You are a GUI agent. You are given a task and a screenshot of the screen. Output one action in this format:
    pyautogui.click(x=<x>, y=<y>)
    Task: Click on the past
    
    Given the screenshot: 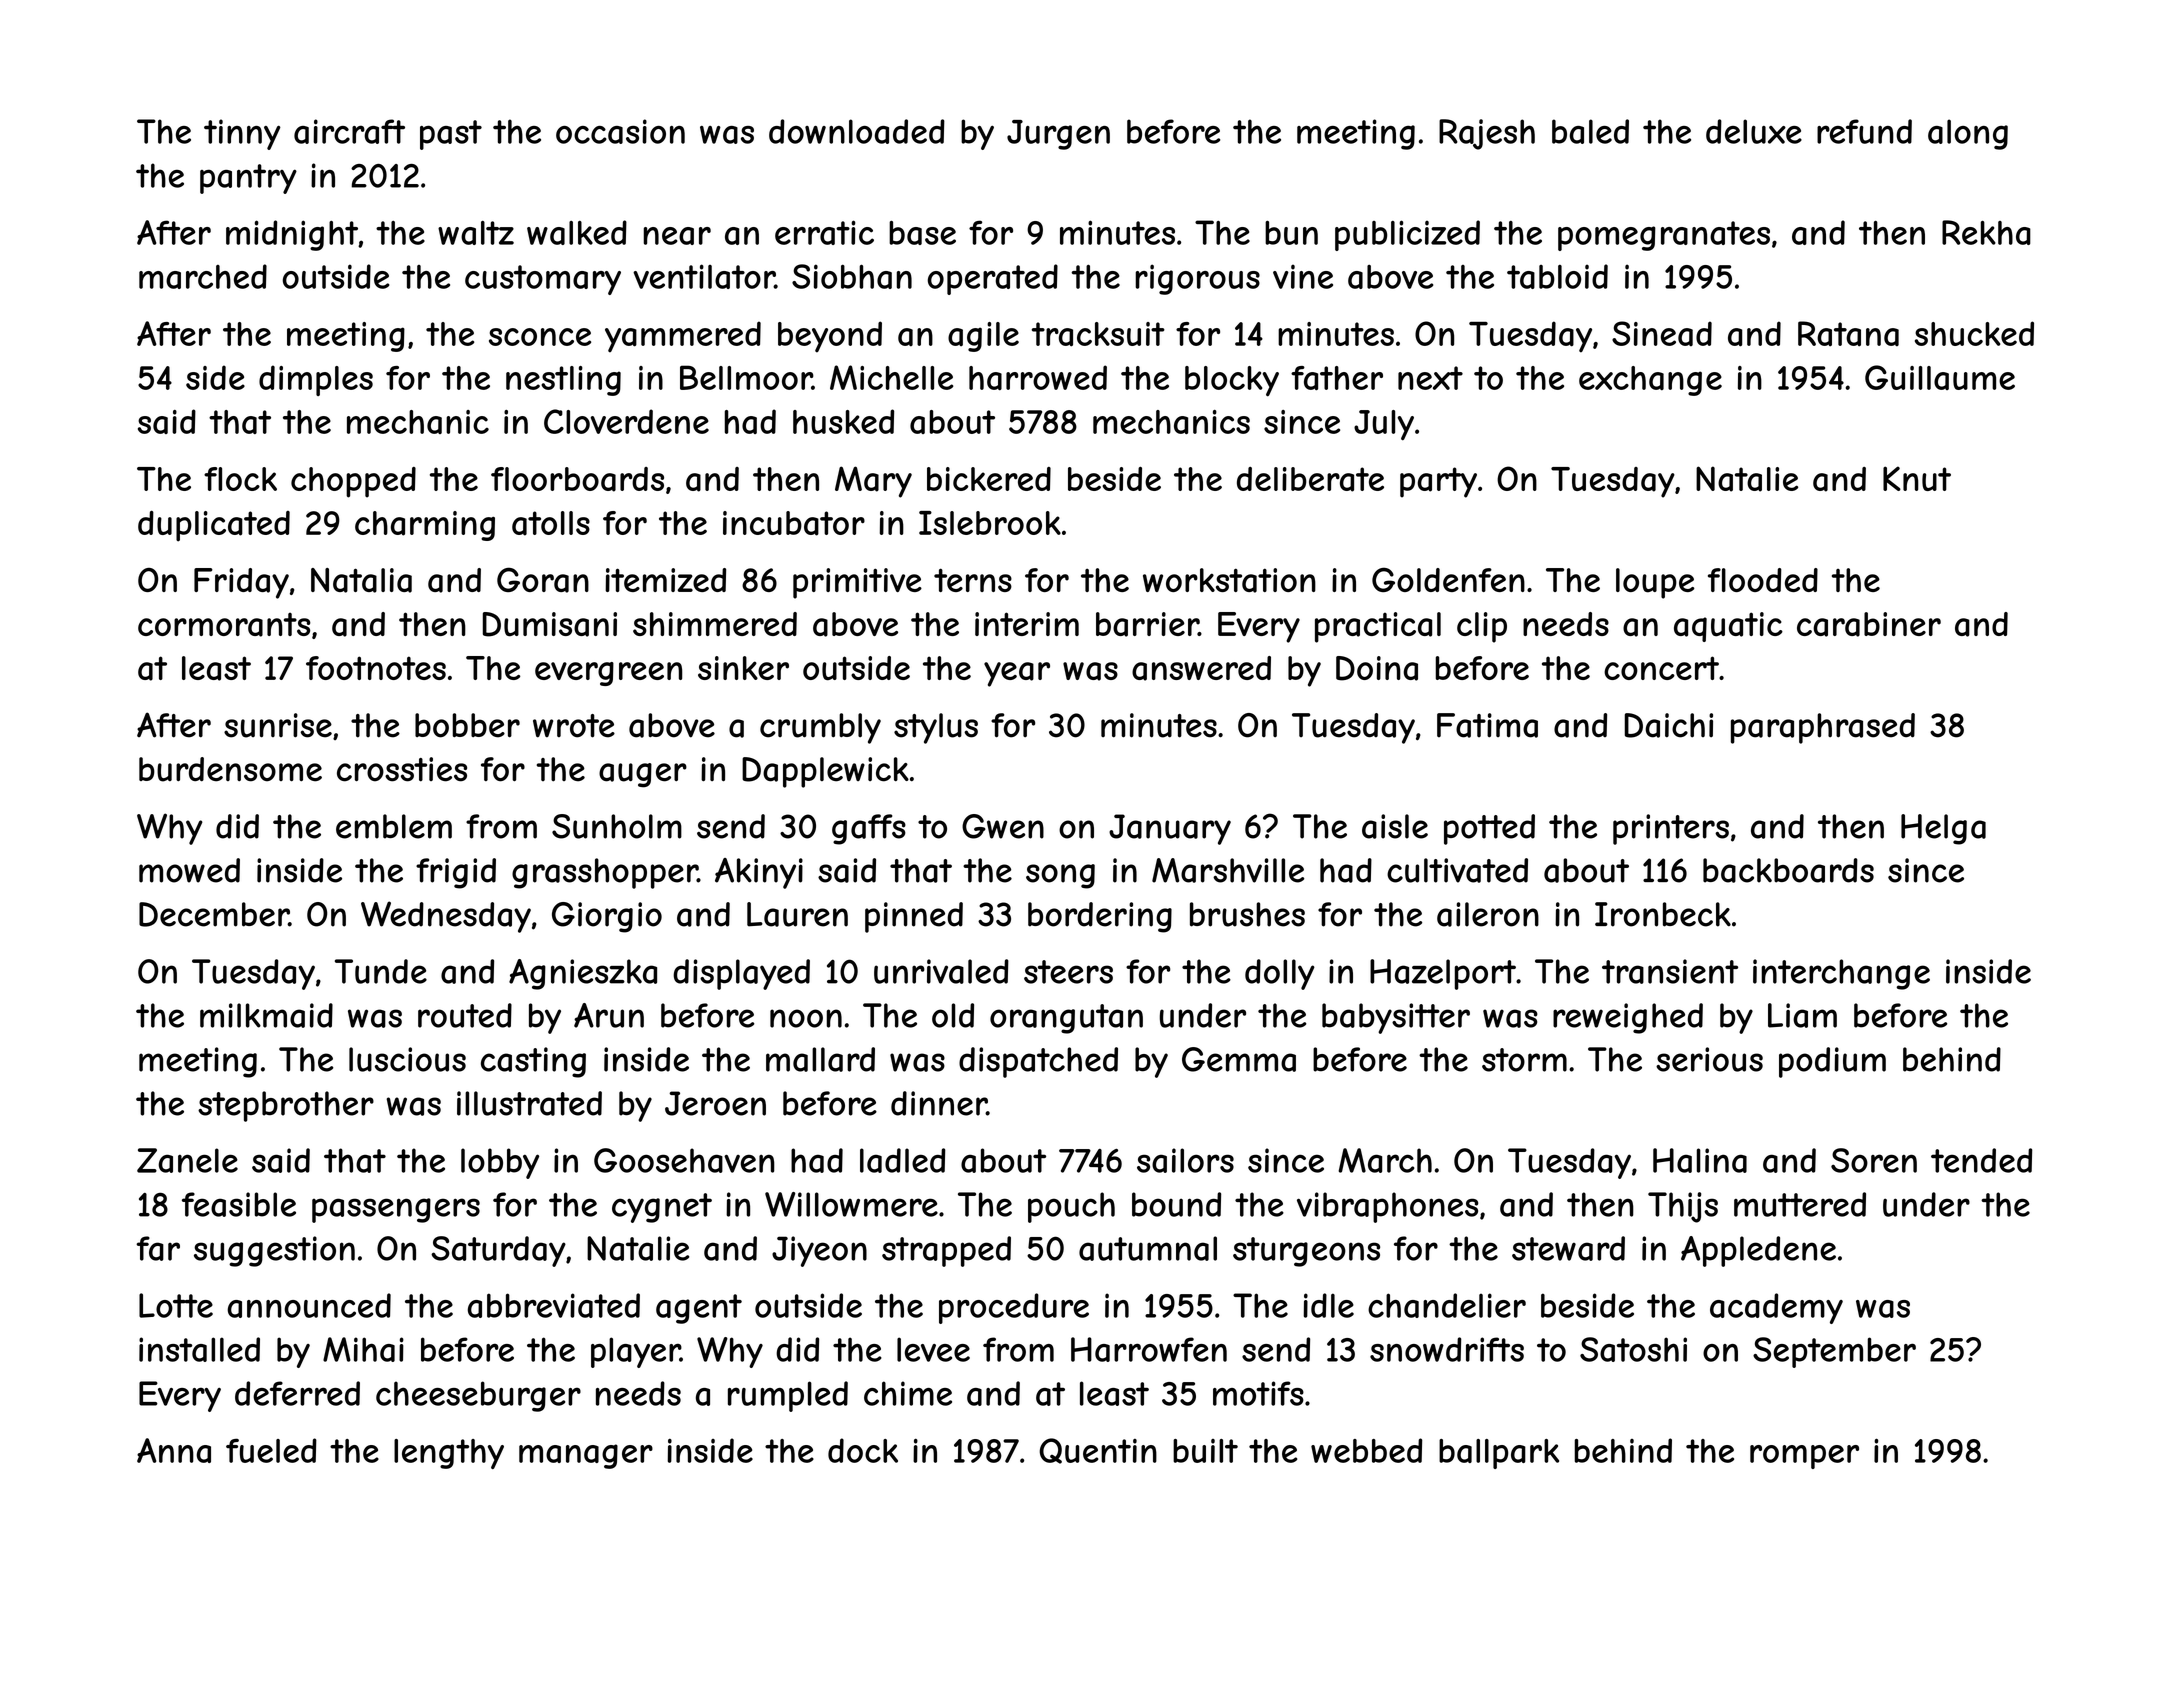 What is the action you would take?
    pyautogui.click(x=451, y=135)
